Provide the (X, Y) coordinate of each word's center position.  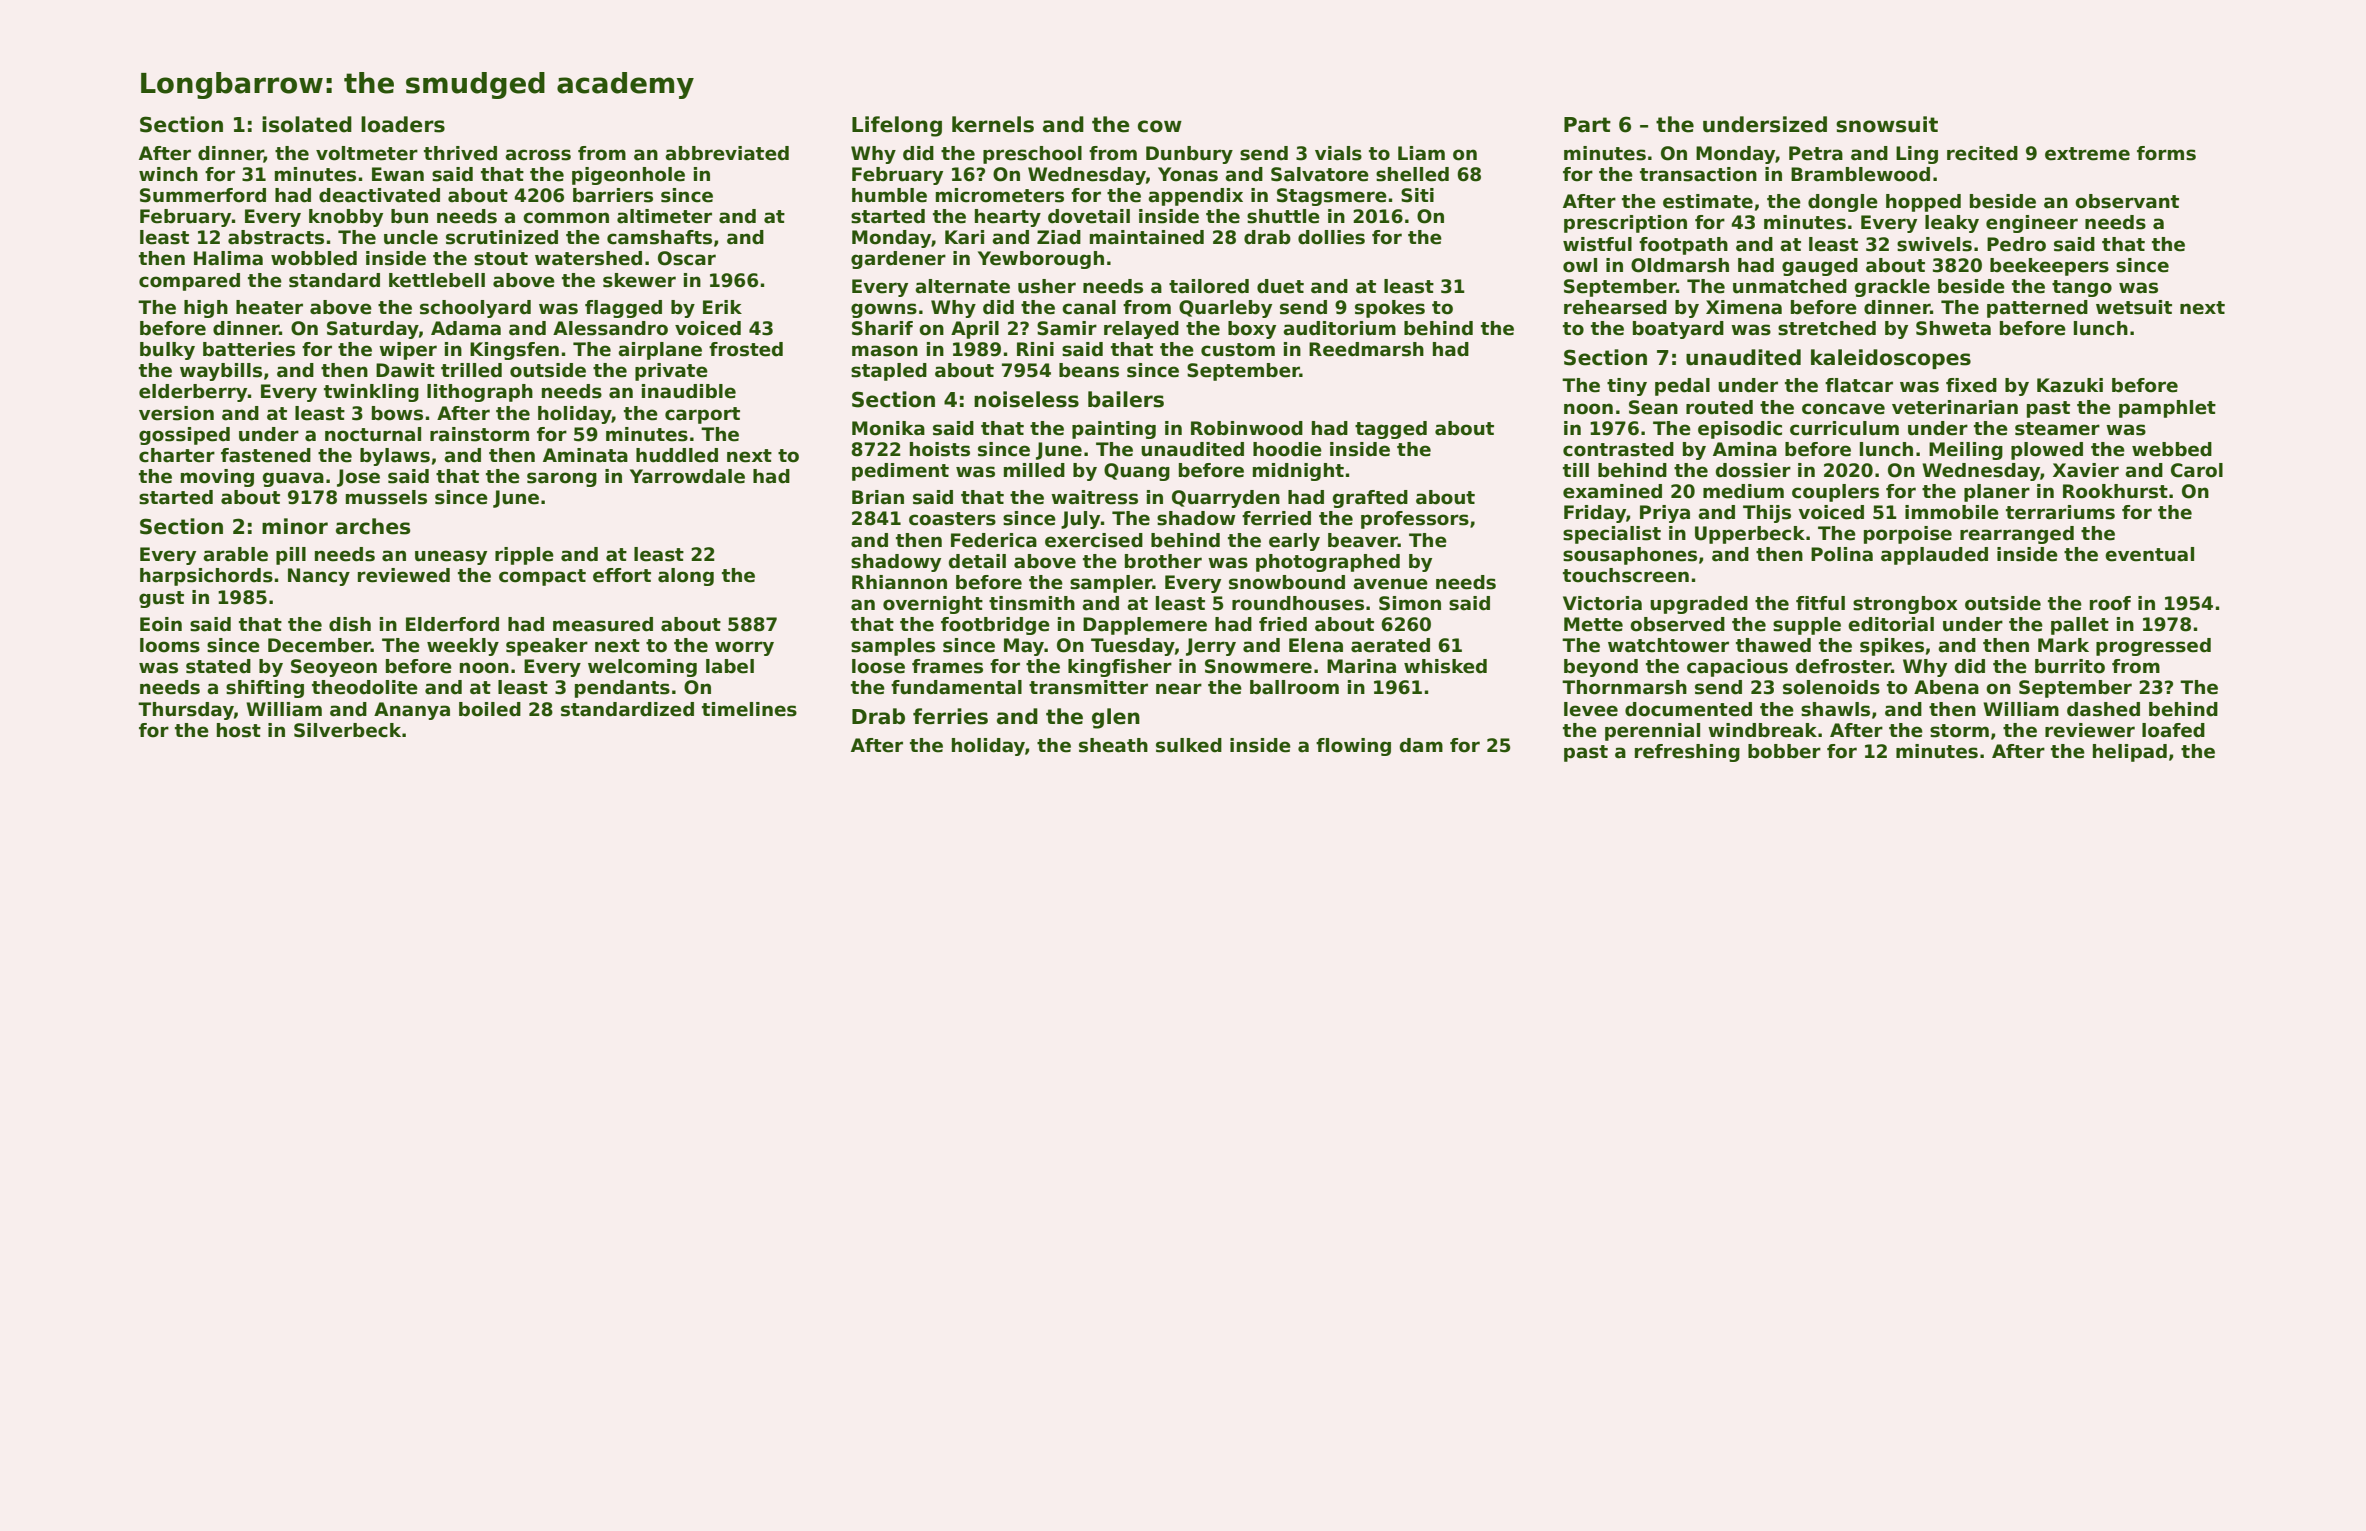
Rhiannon (899, 582)
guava (293, 479)
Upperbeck (1750, 535)
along (686, 577)
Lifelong (897, 126)
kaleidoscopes (1891, 359)
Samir (1067, 328)
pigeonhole (628, 176)
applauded (1934, 556)
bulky (167, 351)
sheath (1113, 745)
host (239, 730)
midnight (1298, 472)
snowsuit (1887, 124)
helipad (2130, 753)
